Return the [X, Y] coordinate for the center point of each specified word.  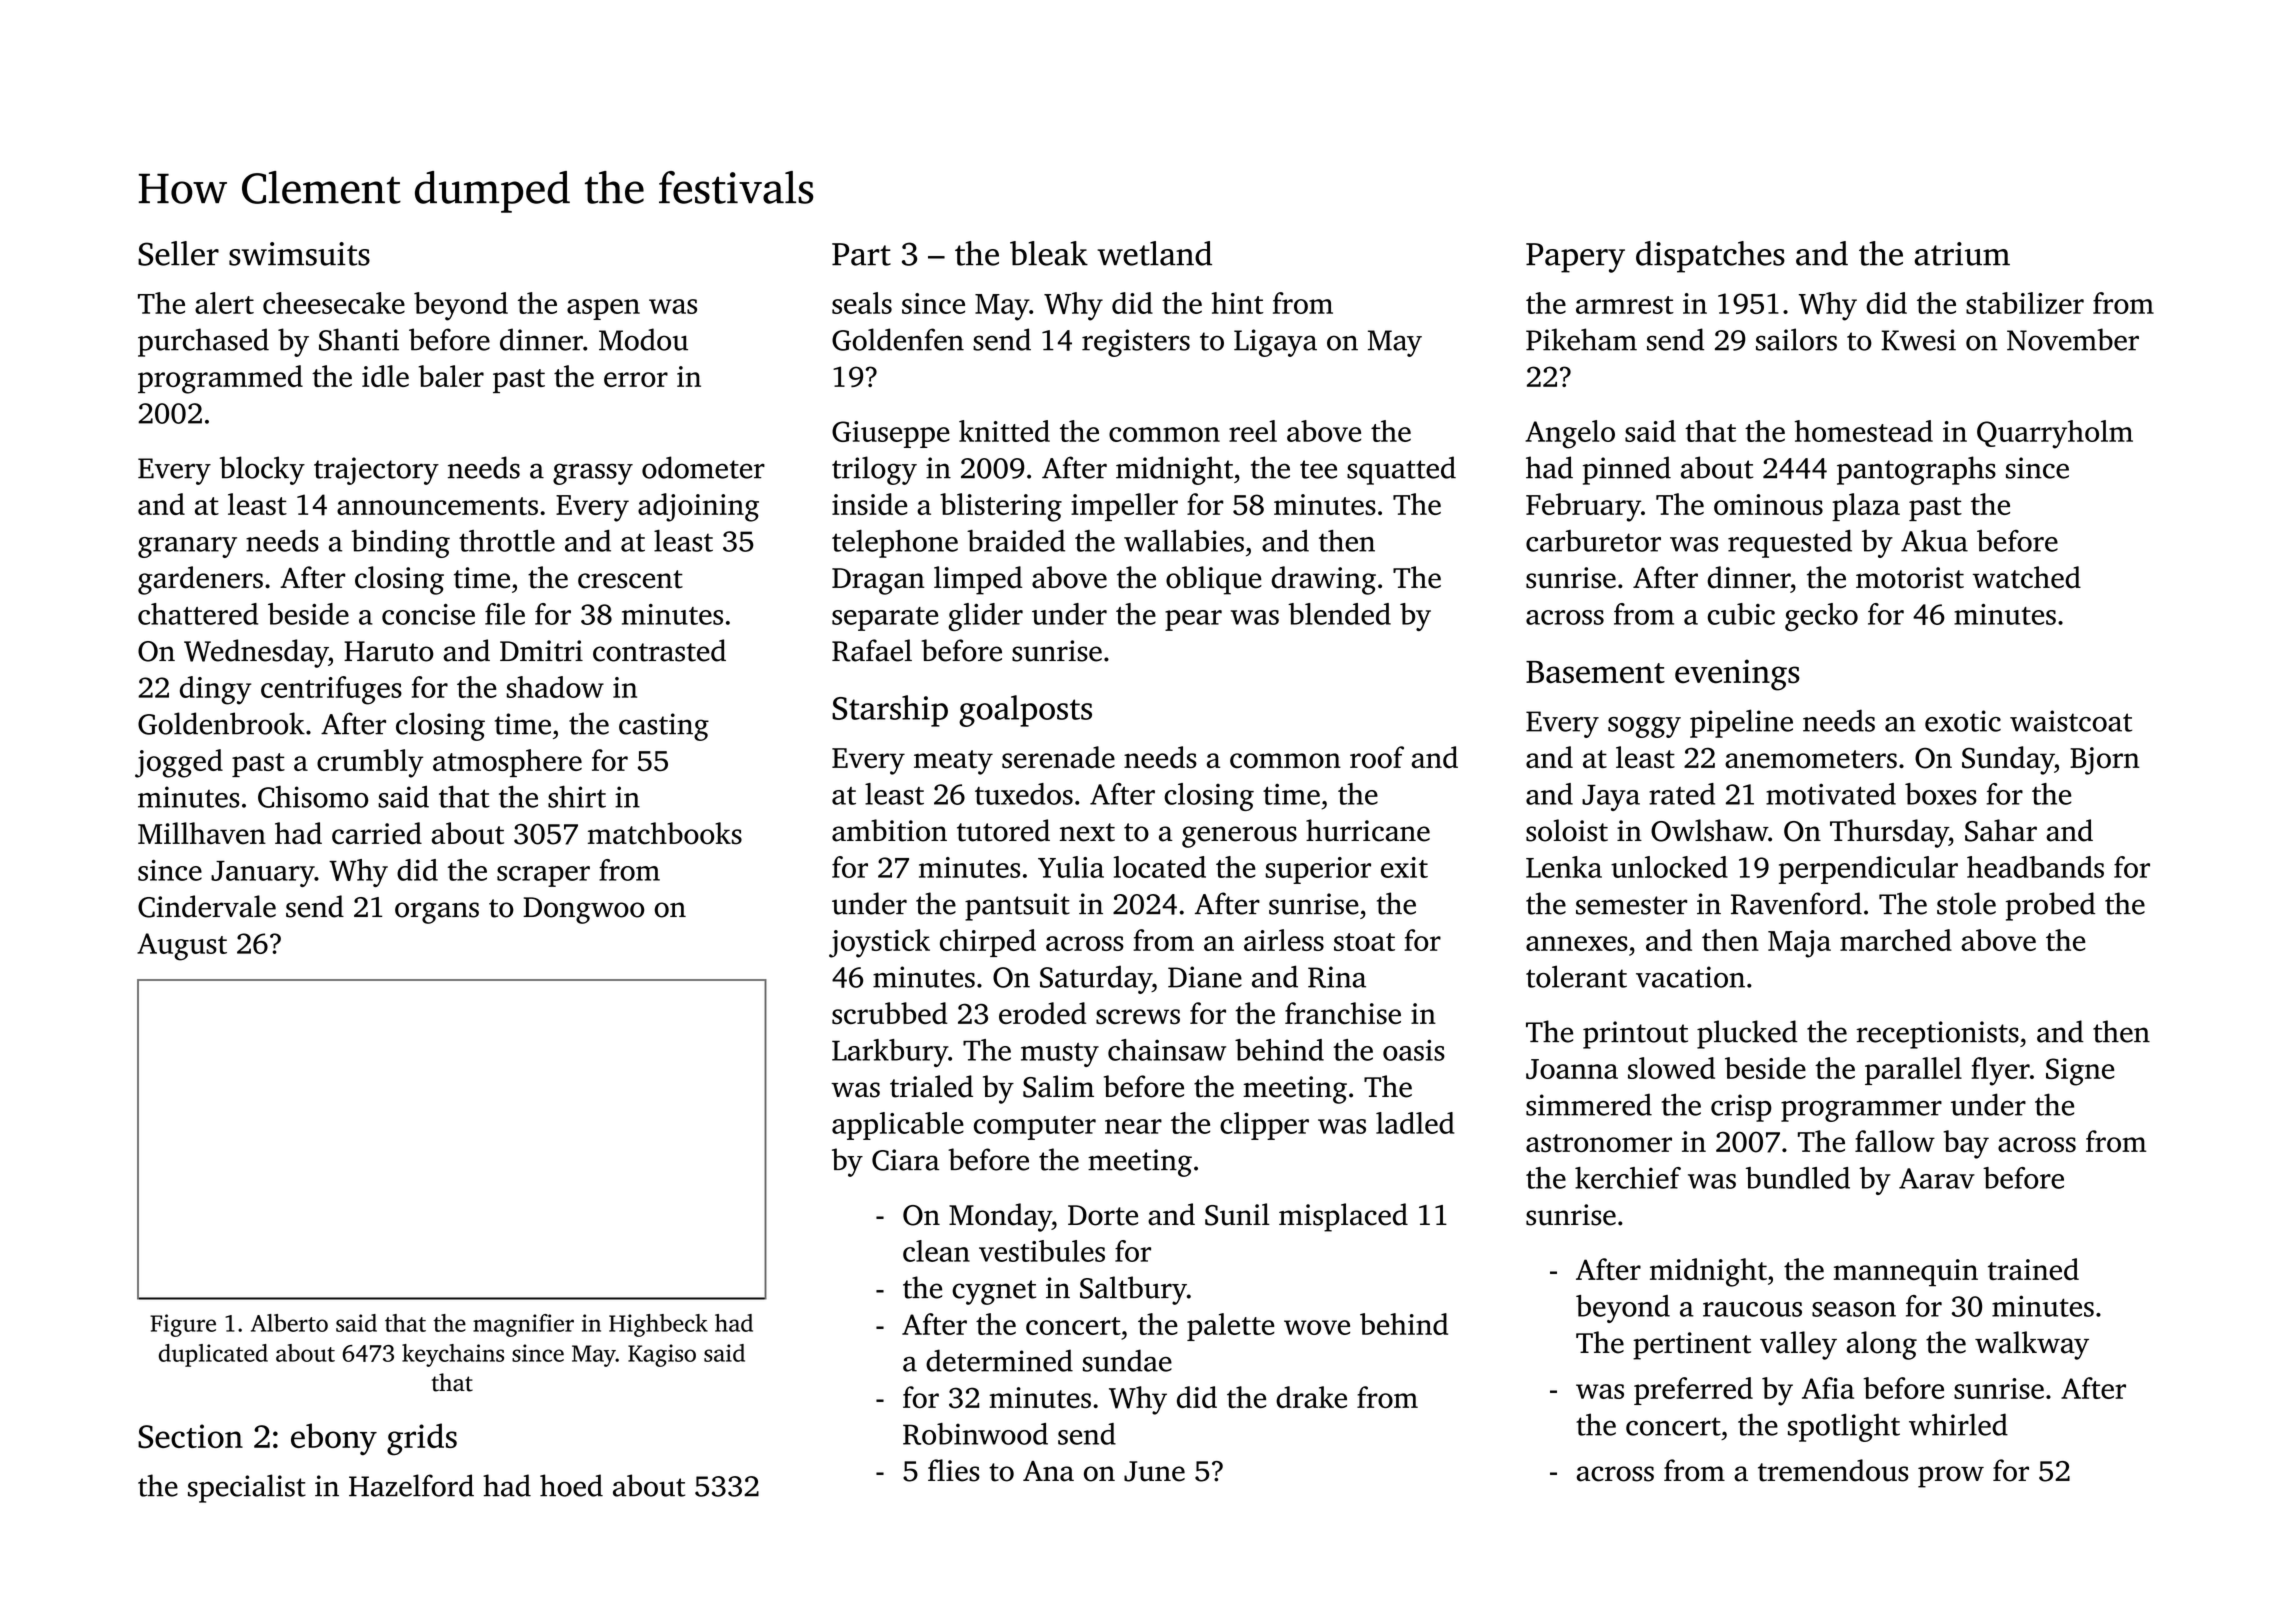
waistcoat [2071, 721]
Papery [1575, 258]
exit [1404, 867]
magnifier [523, 1325]
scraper [543, 876]
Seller [178, 253]
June [1154, 1471]
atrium [1962, 254]
